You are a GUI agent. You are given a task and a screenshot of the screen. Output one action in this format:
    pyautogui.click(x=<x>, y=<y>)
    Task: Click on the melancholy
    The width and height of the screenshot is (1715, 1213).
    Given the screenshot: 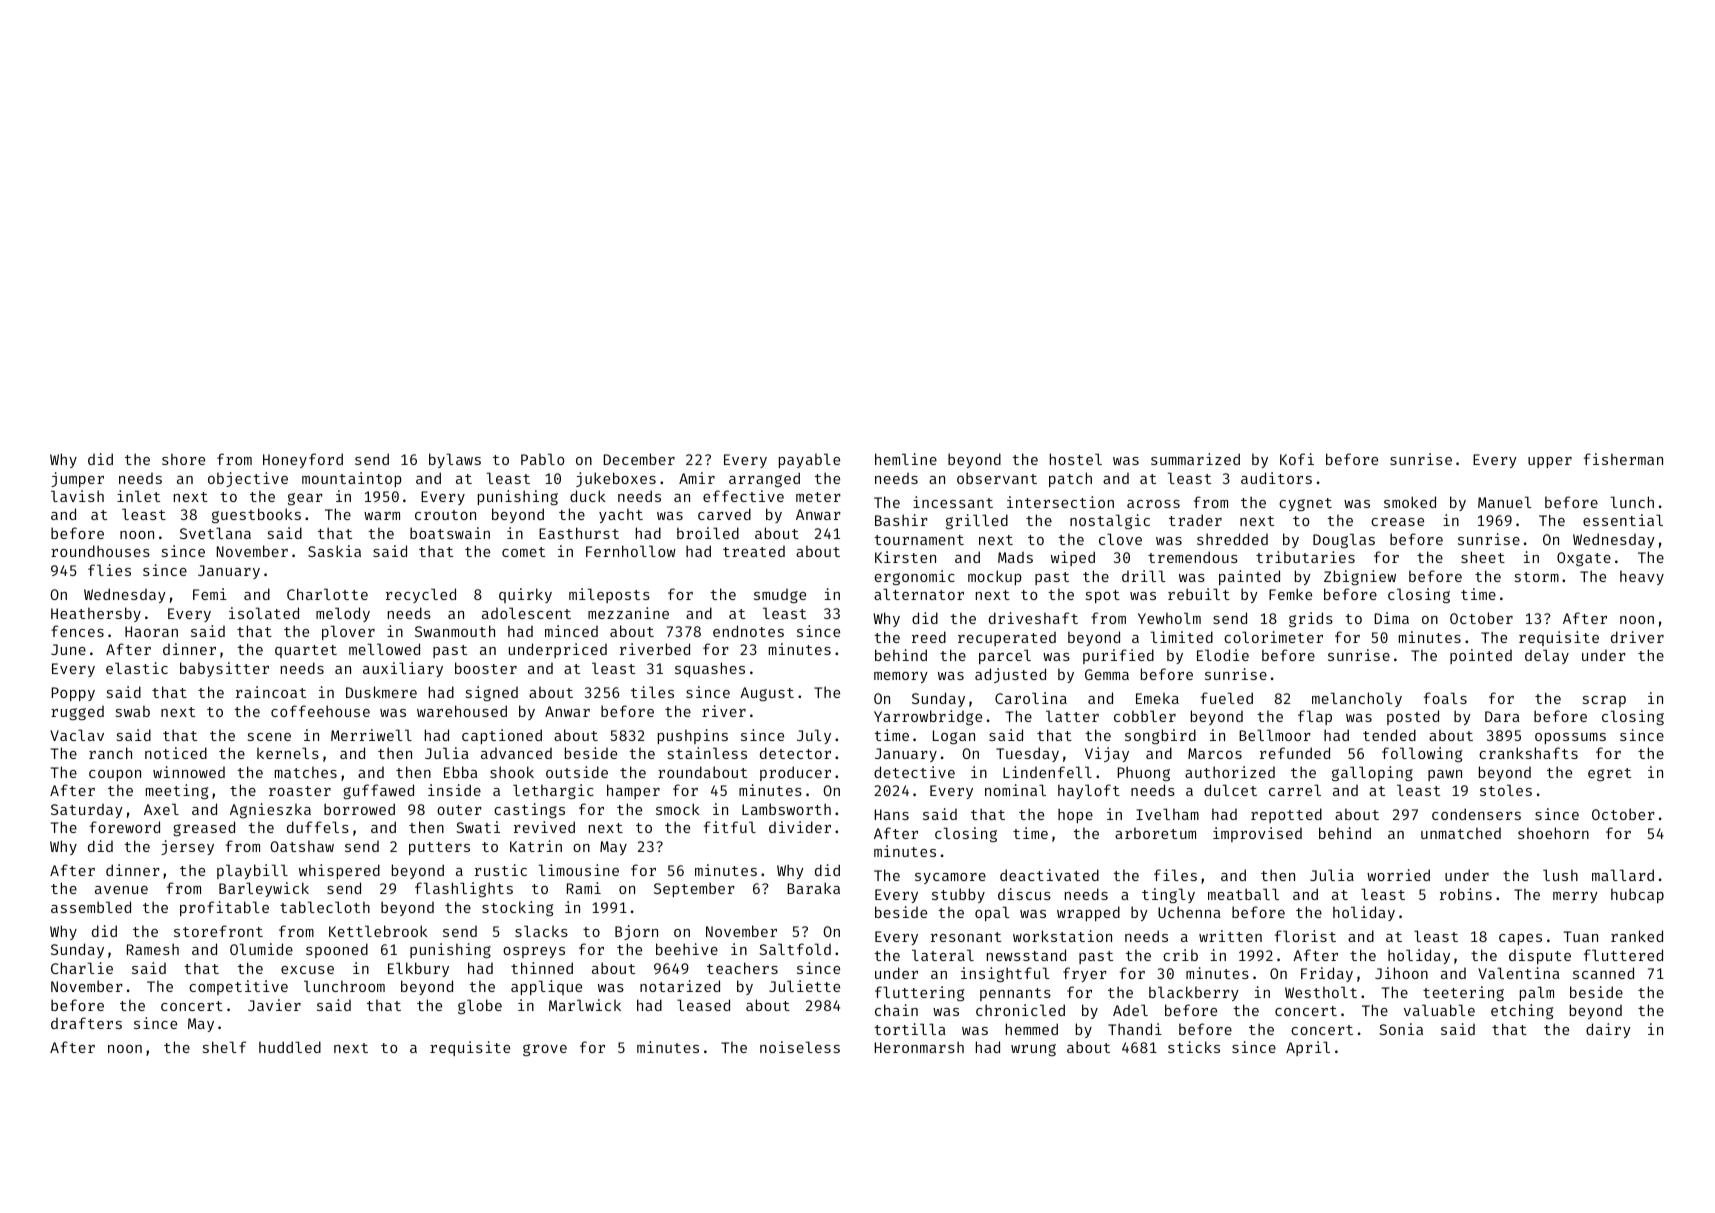 What is the action you would take?
    pyautogui.click(x=1357, y=699)
